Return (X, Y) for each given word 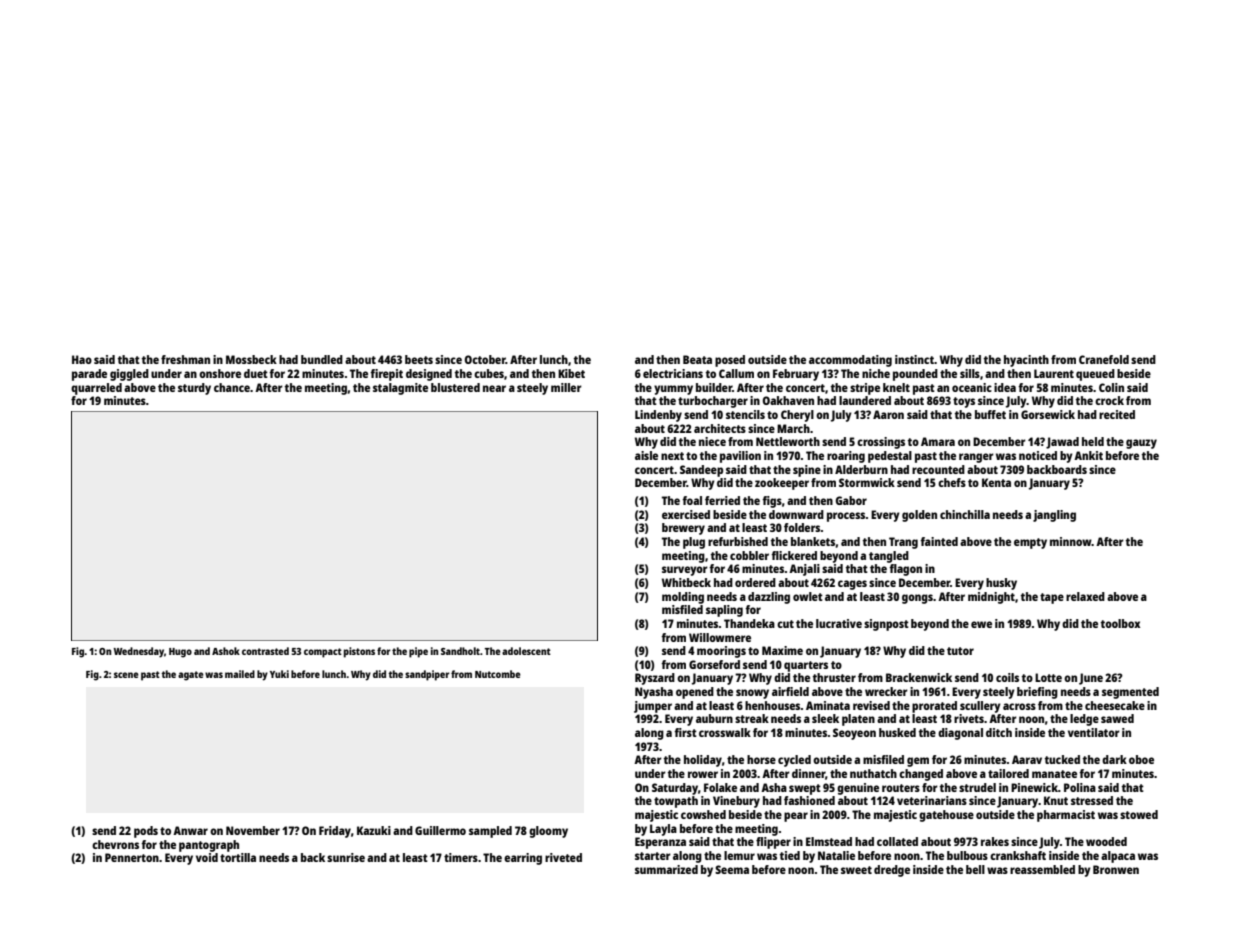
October (485, 359)
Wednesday (138, 652)
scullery (980, 707)
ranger (976, 458)
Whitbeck (686, 582)
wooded (1106, 841)
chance (232, 387)
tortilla (238, 857)
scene (126, 675)
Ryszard (655, 679)
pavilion (740, 457)
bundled (322, 359)
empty (1030, 543)
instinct (914, 359)
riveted (563, 857)
